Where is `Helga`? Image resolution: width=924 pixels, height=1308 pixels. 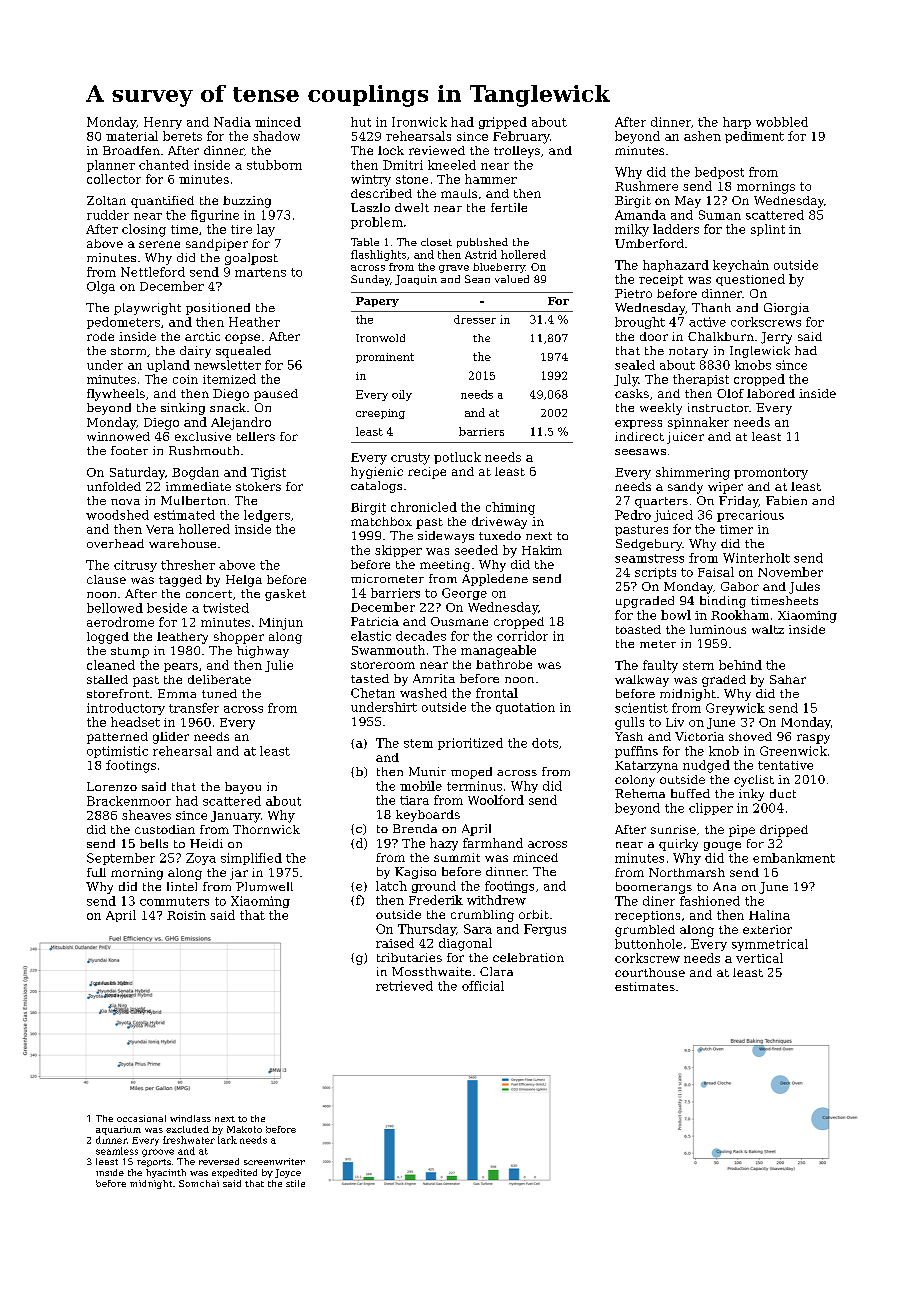
Helga is located at coordinates (244, 581).
